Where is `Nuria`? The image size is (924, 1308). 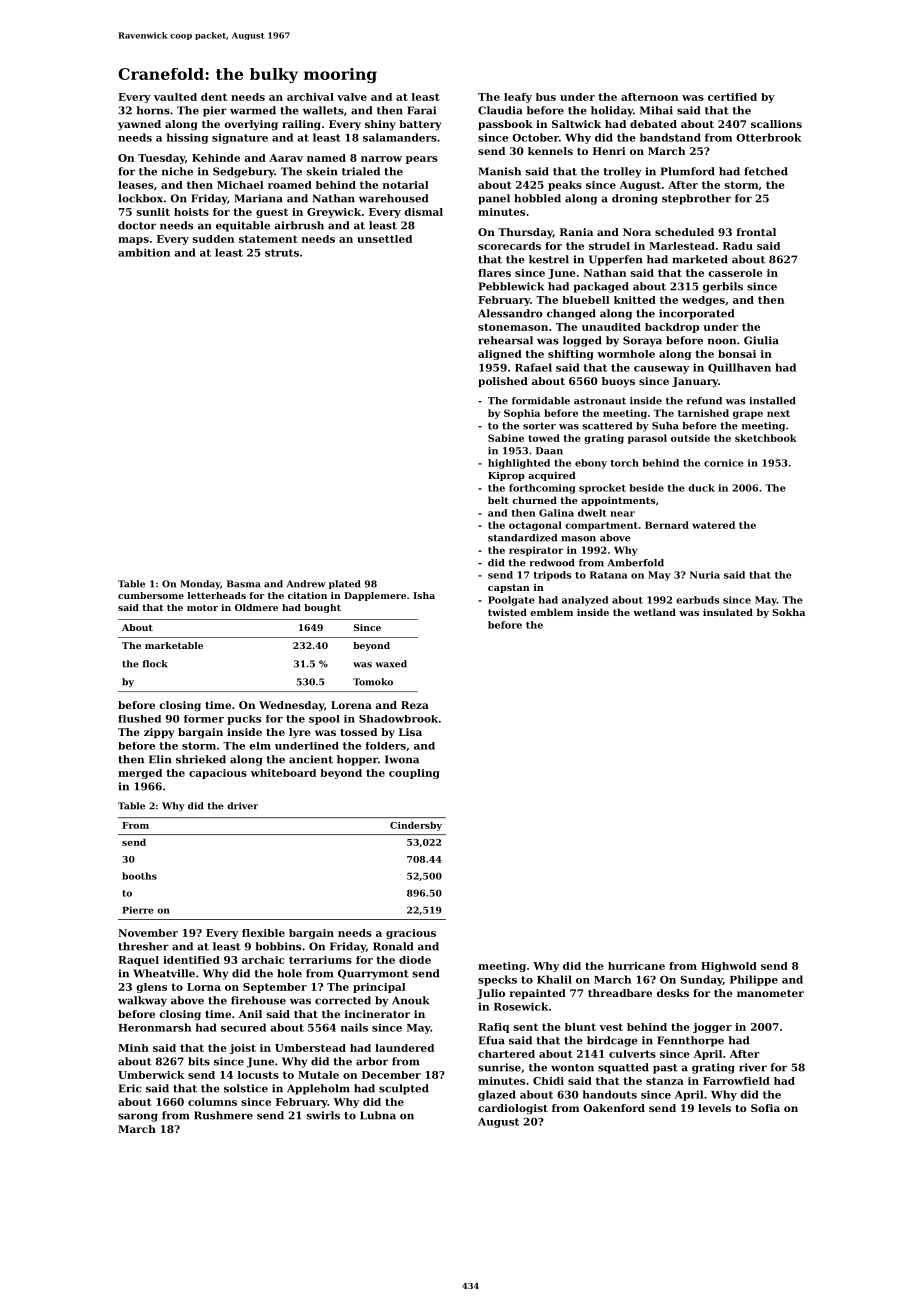
Nuria is located at coordinates (705, 575).
